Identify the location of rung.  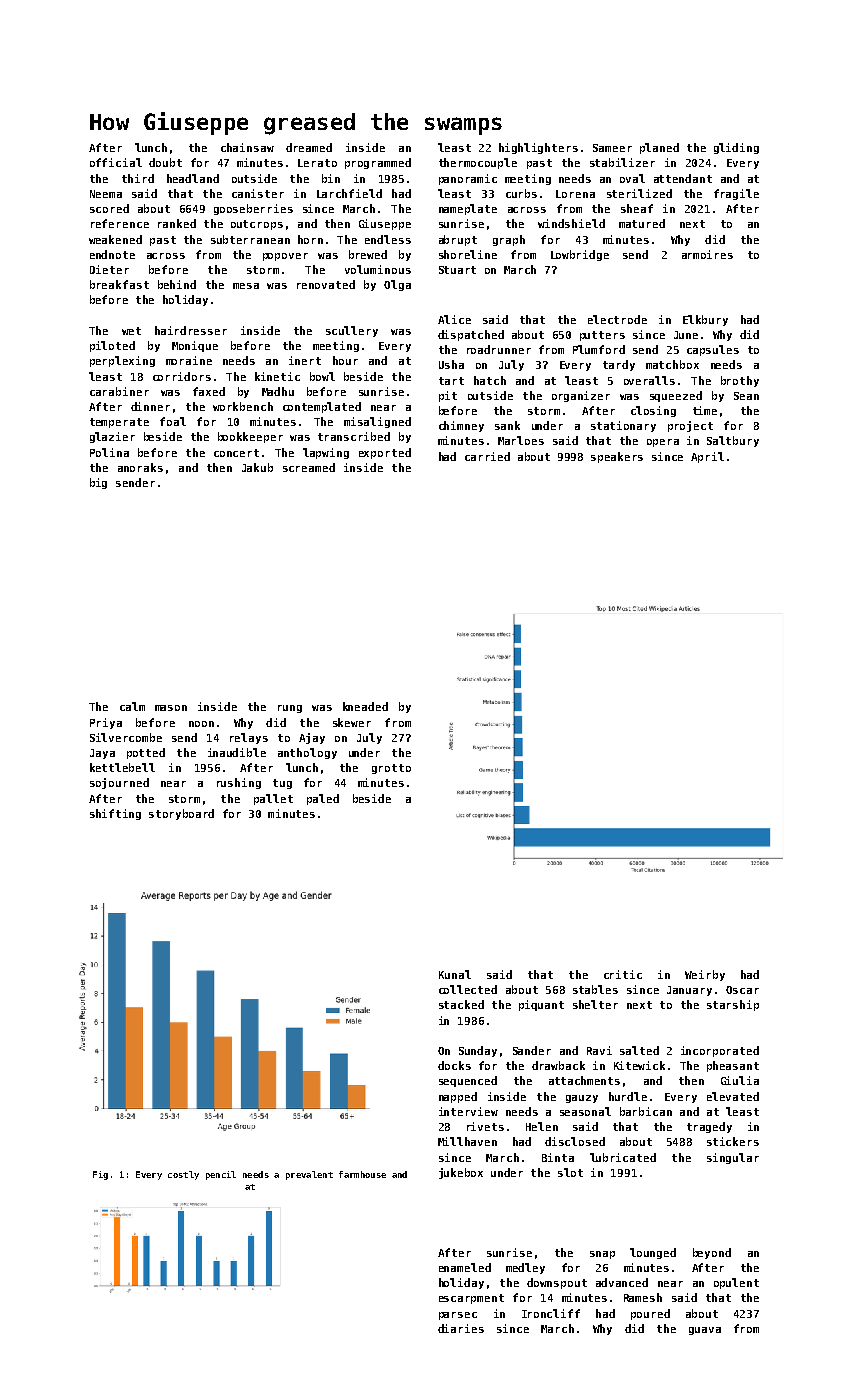
(290, 709).
